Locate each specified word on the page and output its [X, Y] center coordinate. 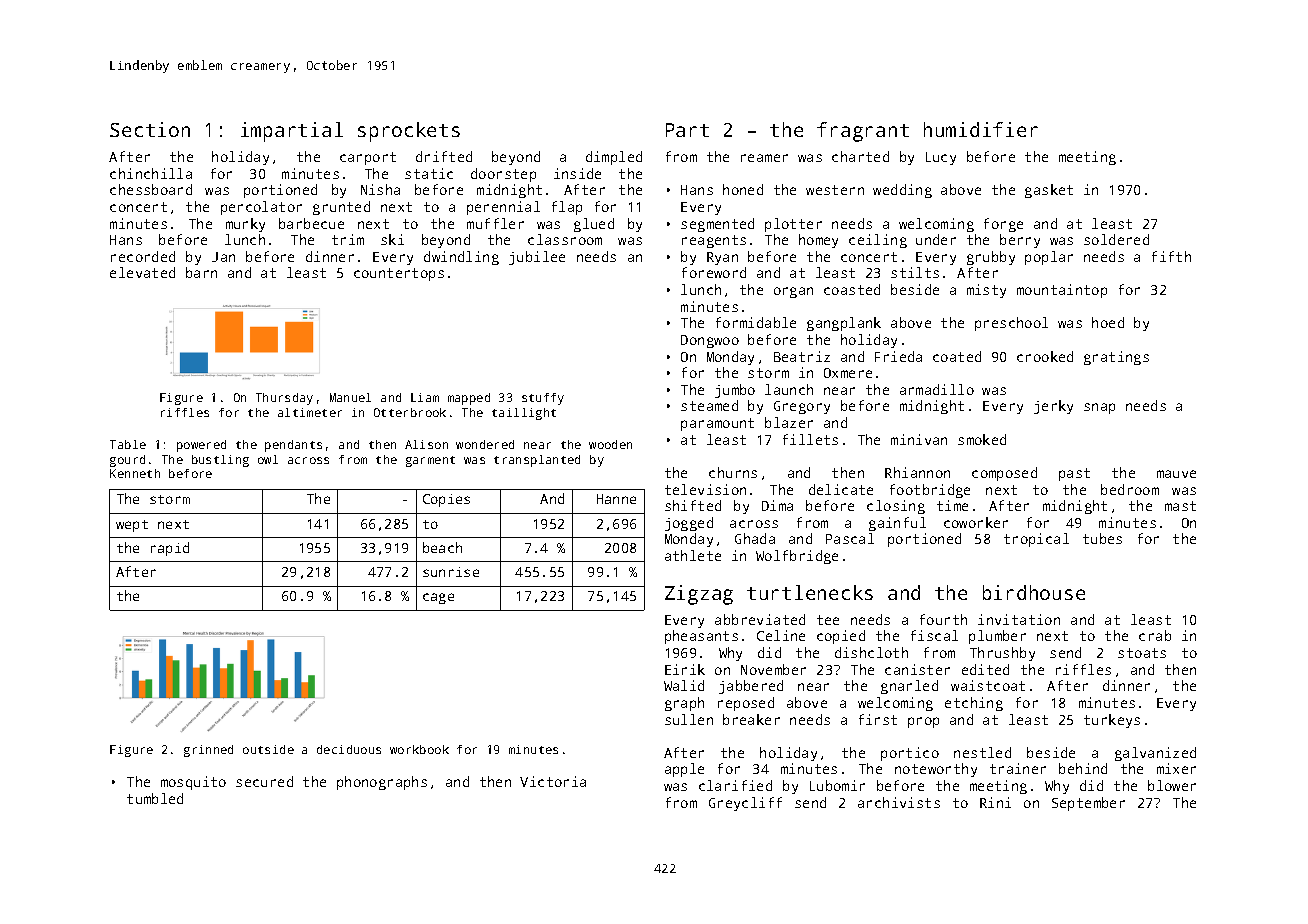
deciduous [349, 749]
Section [150, 129]
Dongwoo [710, 341]
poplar [1049, 258]
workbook [419, 749]
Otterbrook [410, 412]
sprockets [409, 132]
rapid [170, 549]
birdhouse [1034, 592]
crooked [1045, 356]
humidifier [981, 129]
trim [348, 239]
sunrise [451, 572]
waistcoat [988, 685]
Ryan [722, 258]
